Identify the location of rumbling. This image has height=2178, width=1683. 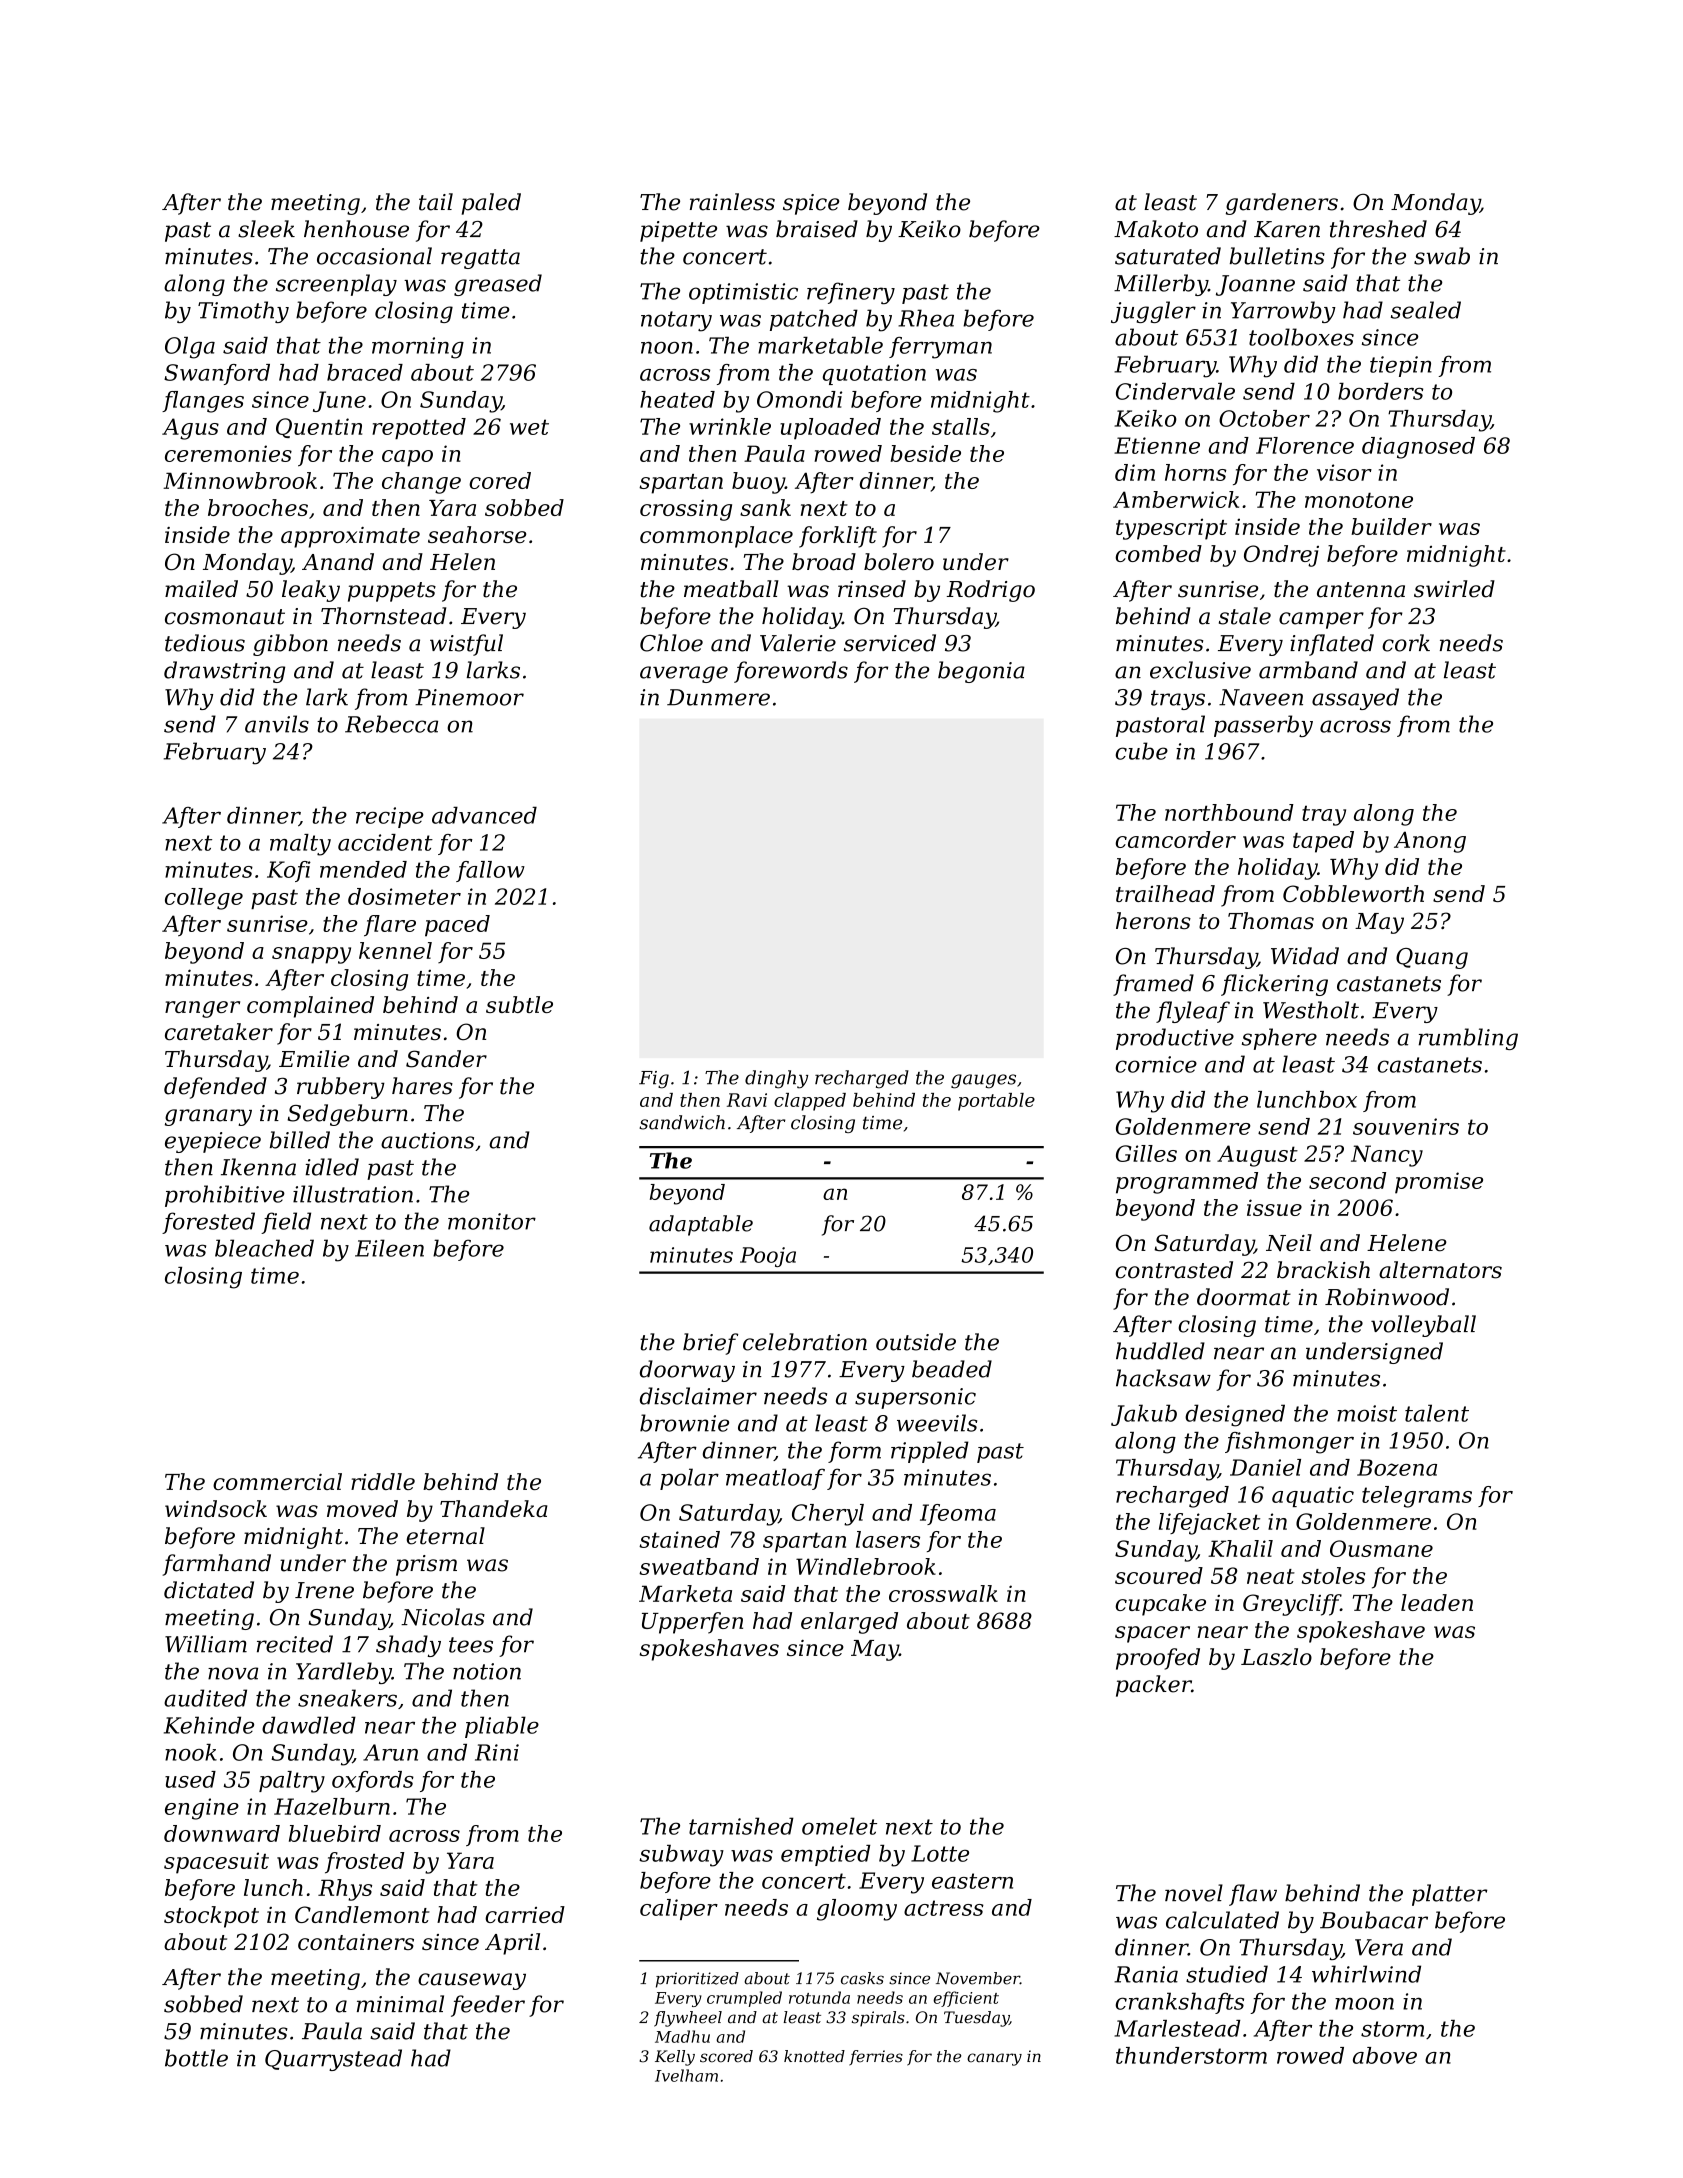
(1468, 1039).
